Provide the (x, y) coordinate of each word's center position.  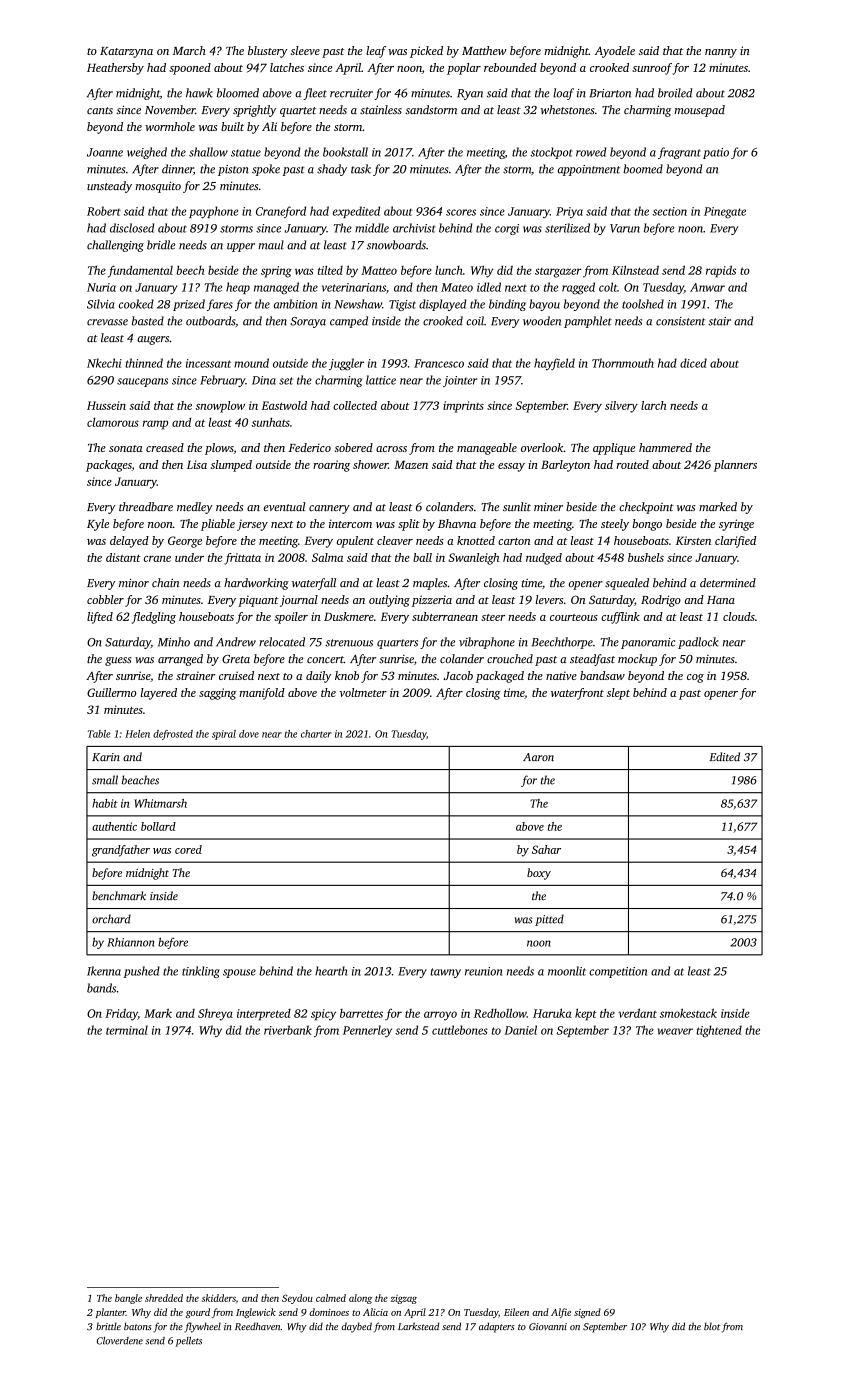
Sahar (546, 849)
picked (426, 52)
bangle (128, 1299)
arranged (180, 660)
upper (241, 247)
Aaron (538, 757)
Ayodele (615, 52)
